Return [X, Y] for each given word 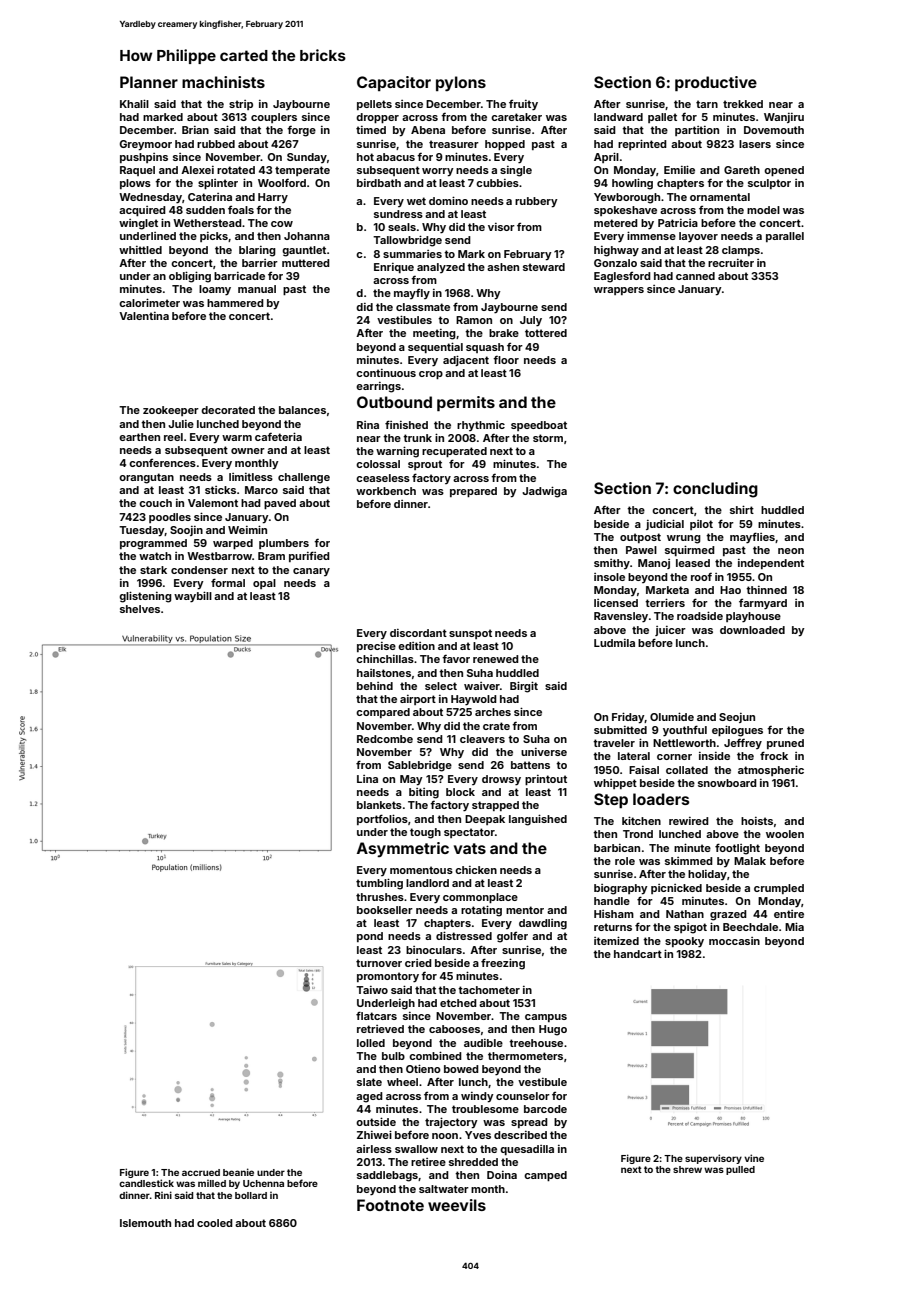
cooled [215, 1223]
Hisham [614, 914]
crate [496, 726]
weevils [457, 1205]
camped [545, 1176]
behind [375, 686]
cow [282, 224]
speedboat [539, 426]
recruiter [731, 263]
